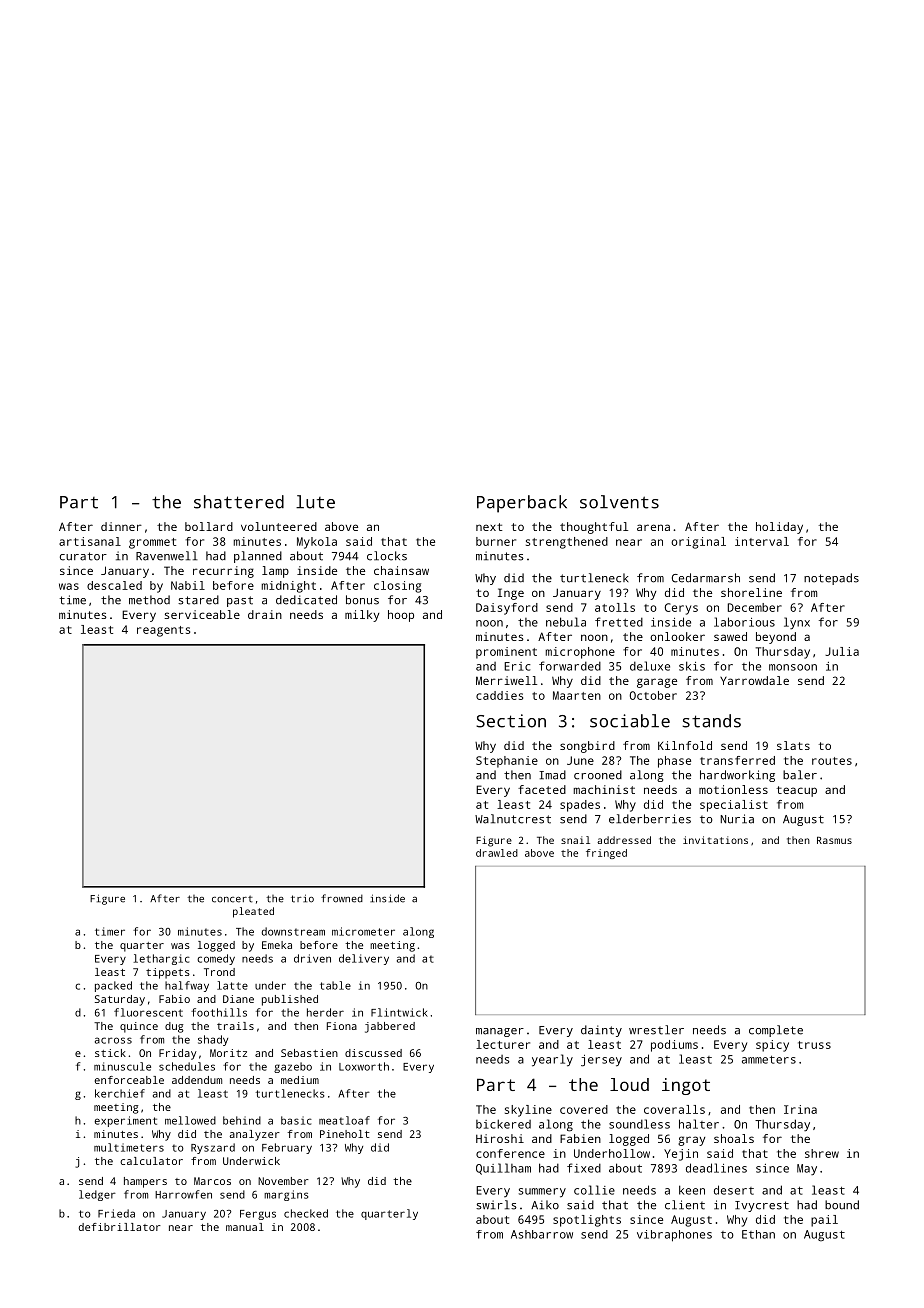 Image resolution: width=924 pixels, height=1308 pixels. What do you see at coordinates (834, 840) in the image?
I see `Rasmus` at bounding box center [834, 840].
